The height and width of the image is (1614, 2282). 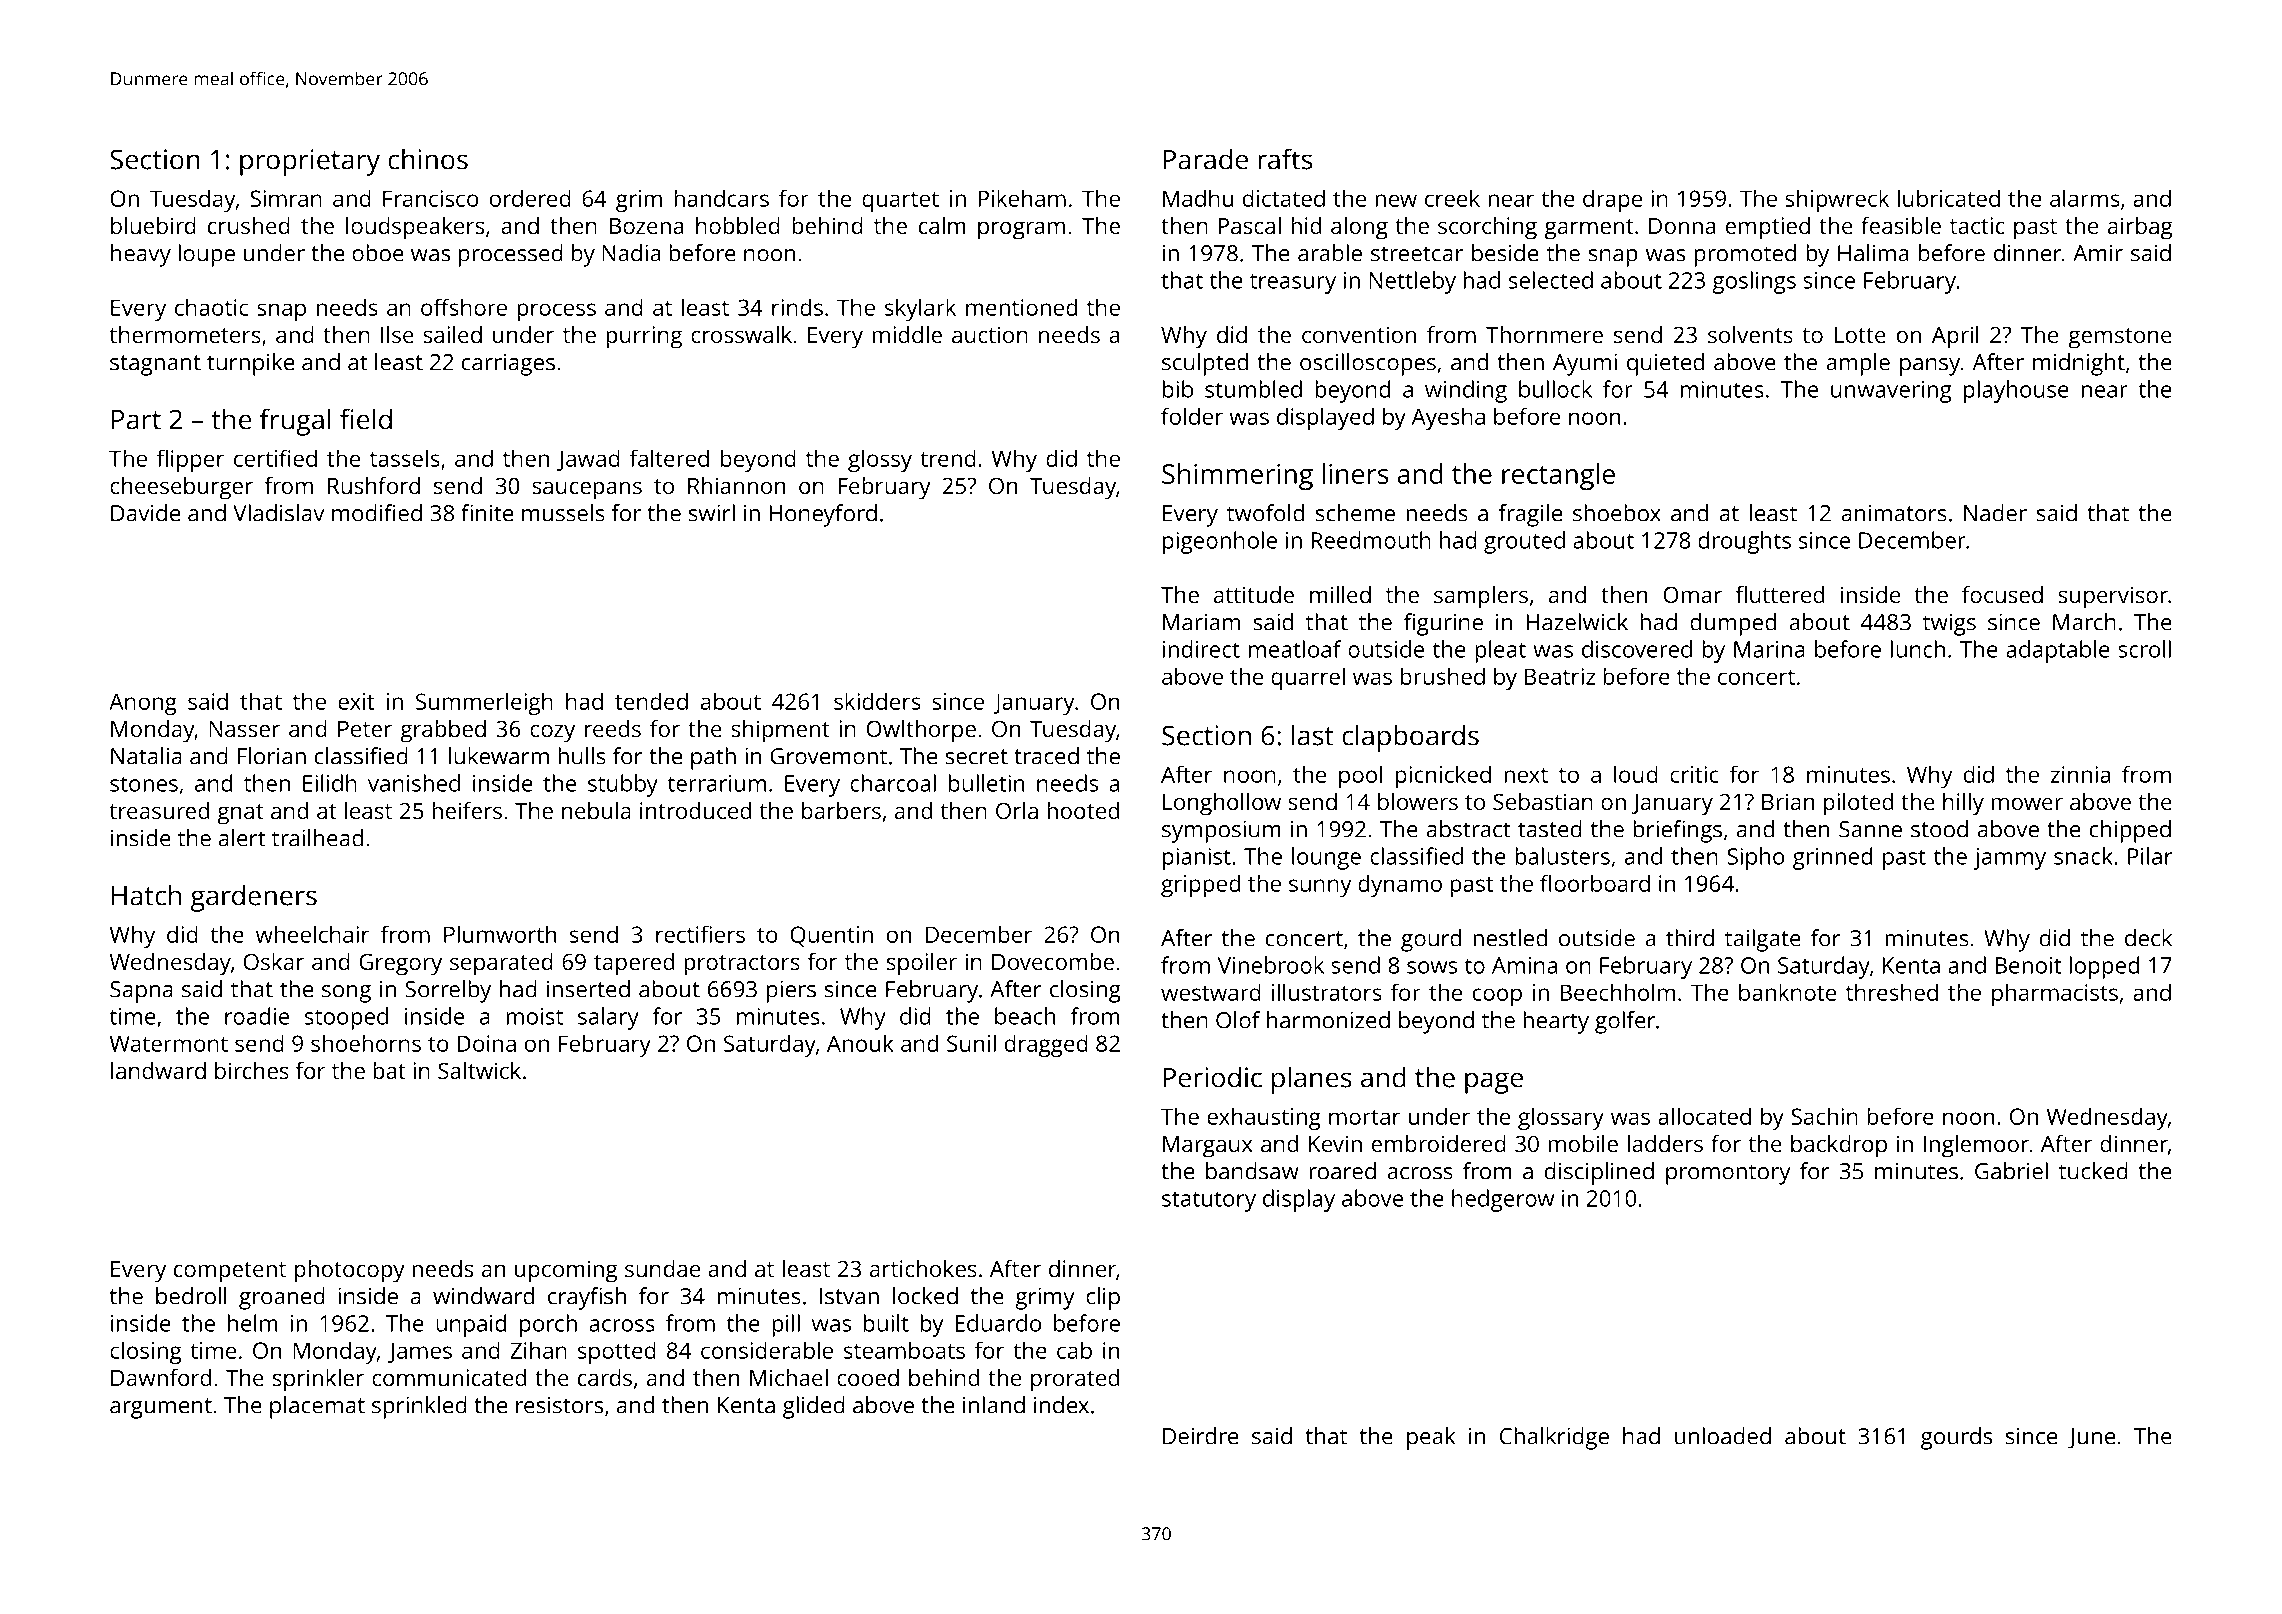 I want to click on Sapna, so click(x=141, y=992).
